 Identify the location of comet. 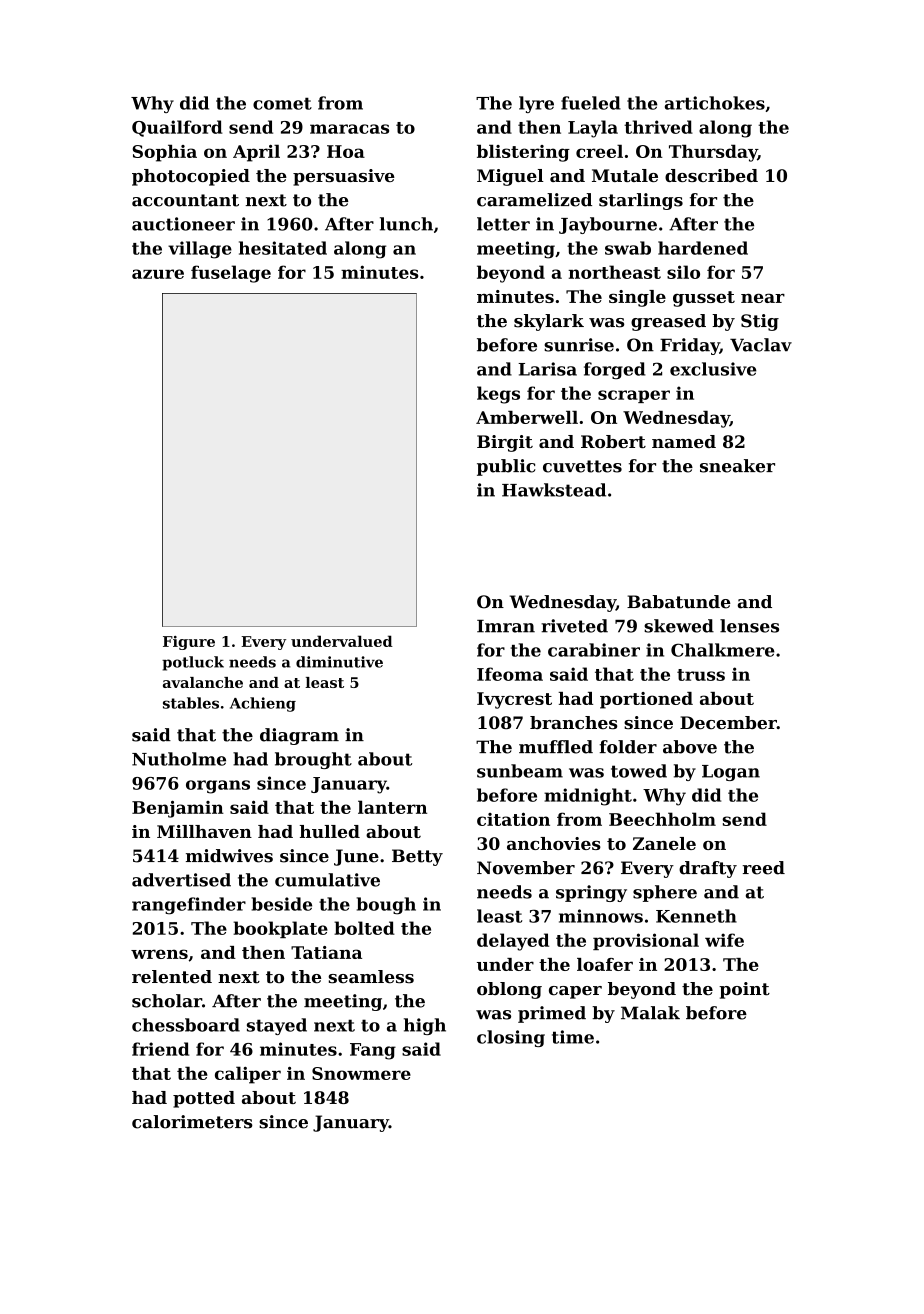
(282, 103).
